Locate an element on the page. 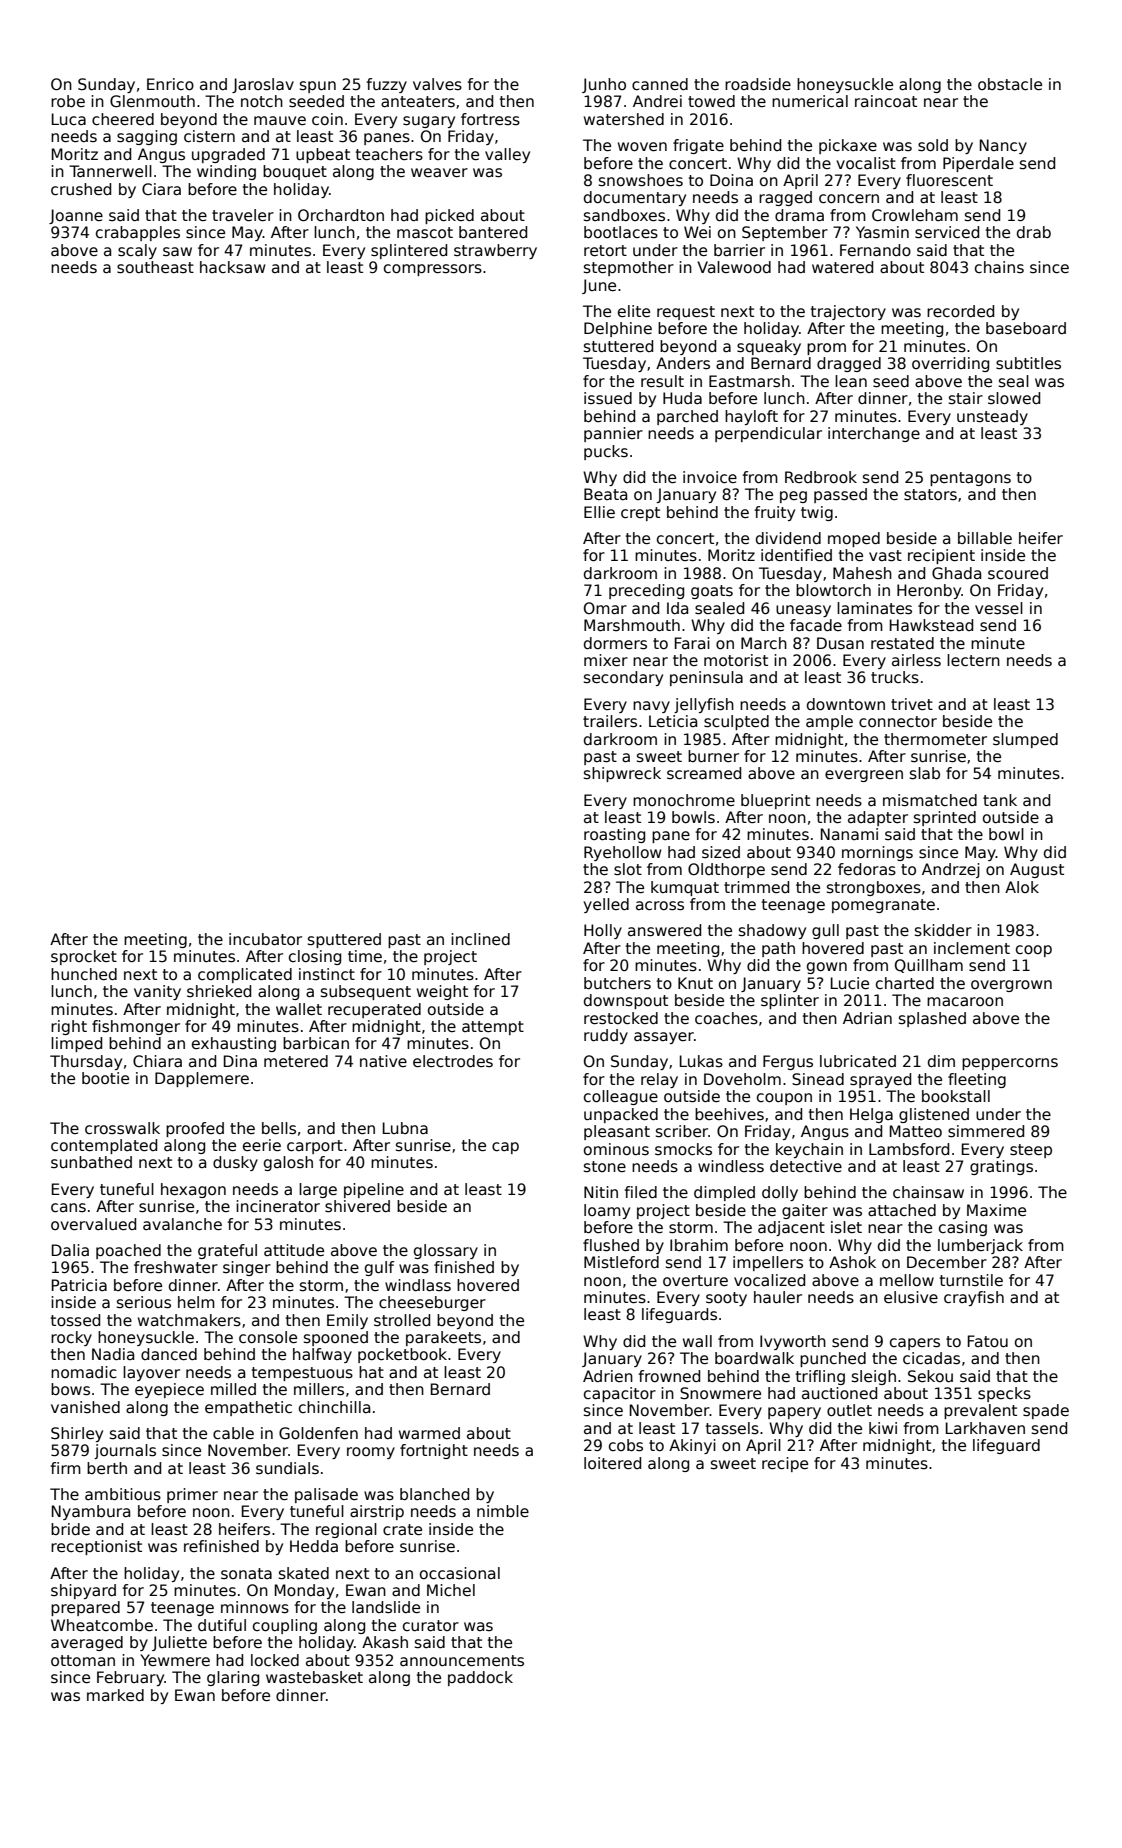  Beata is located at coordinates (605, 494).
